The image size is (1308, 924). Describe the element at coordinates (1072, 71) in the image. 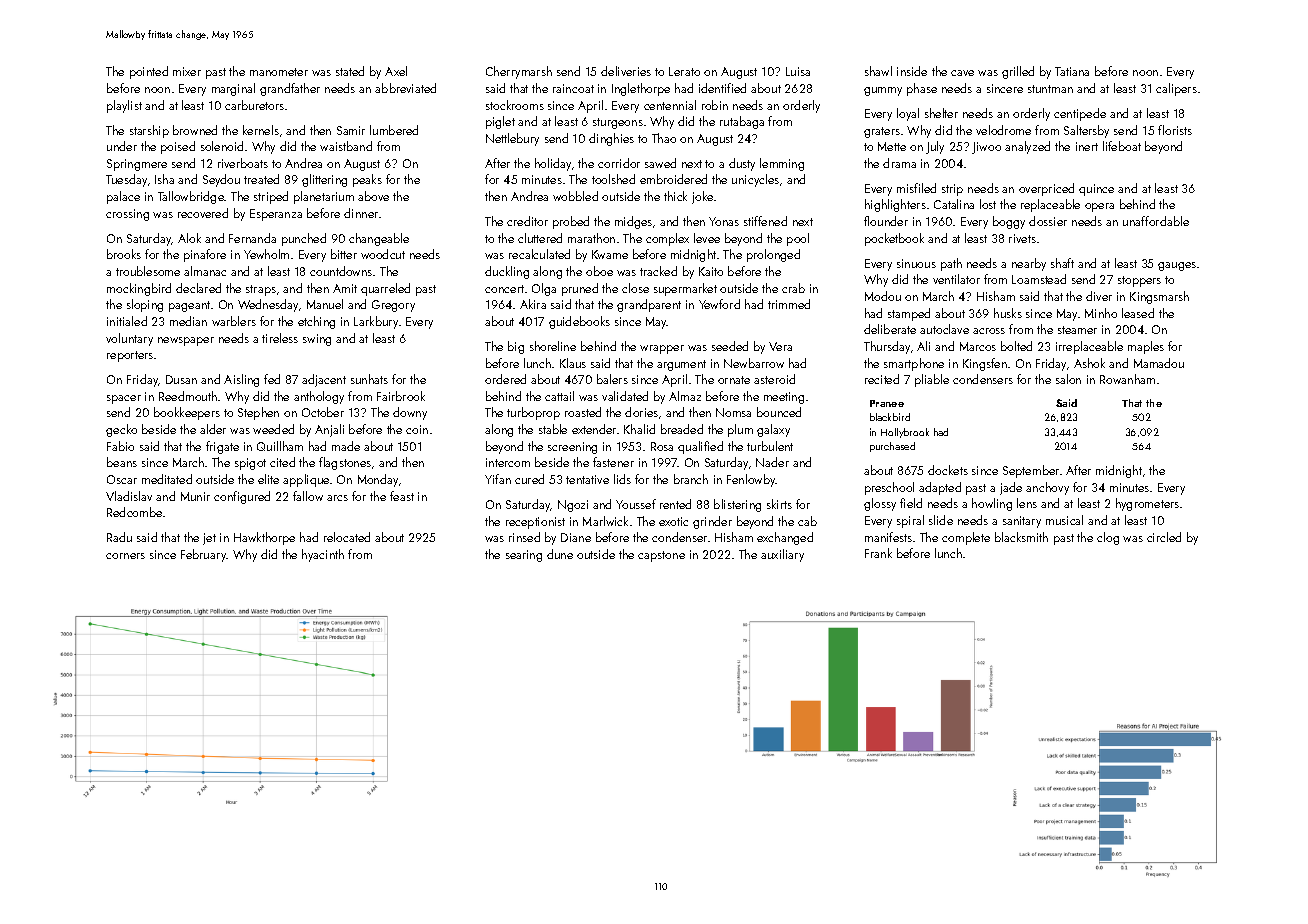

I see `Tatiana` at that location.
